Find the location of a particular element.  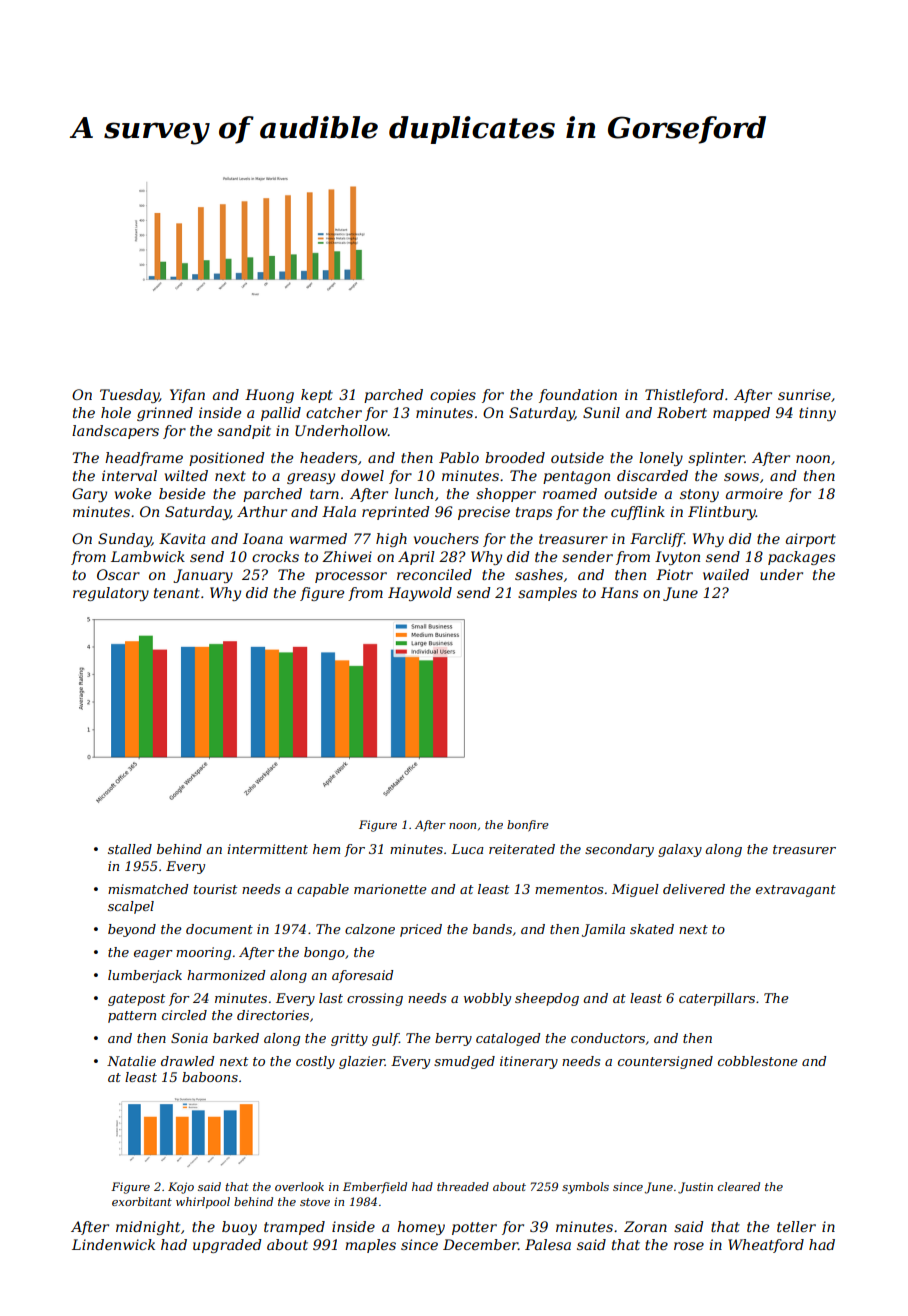

Luca is located at coordinates (467, 849).
